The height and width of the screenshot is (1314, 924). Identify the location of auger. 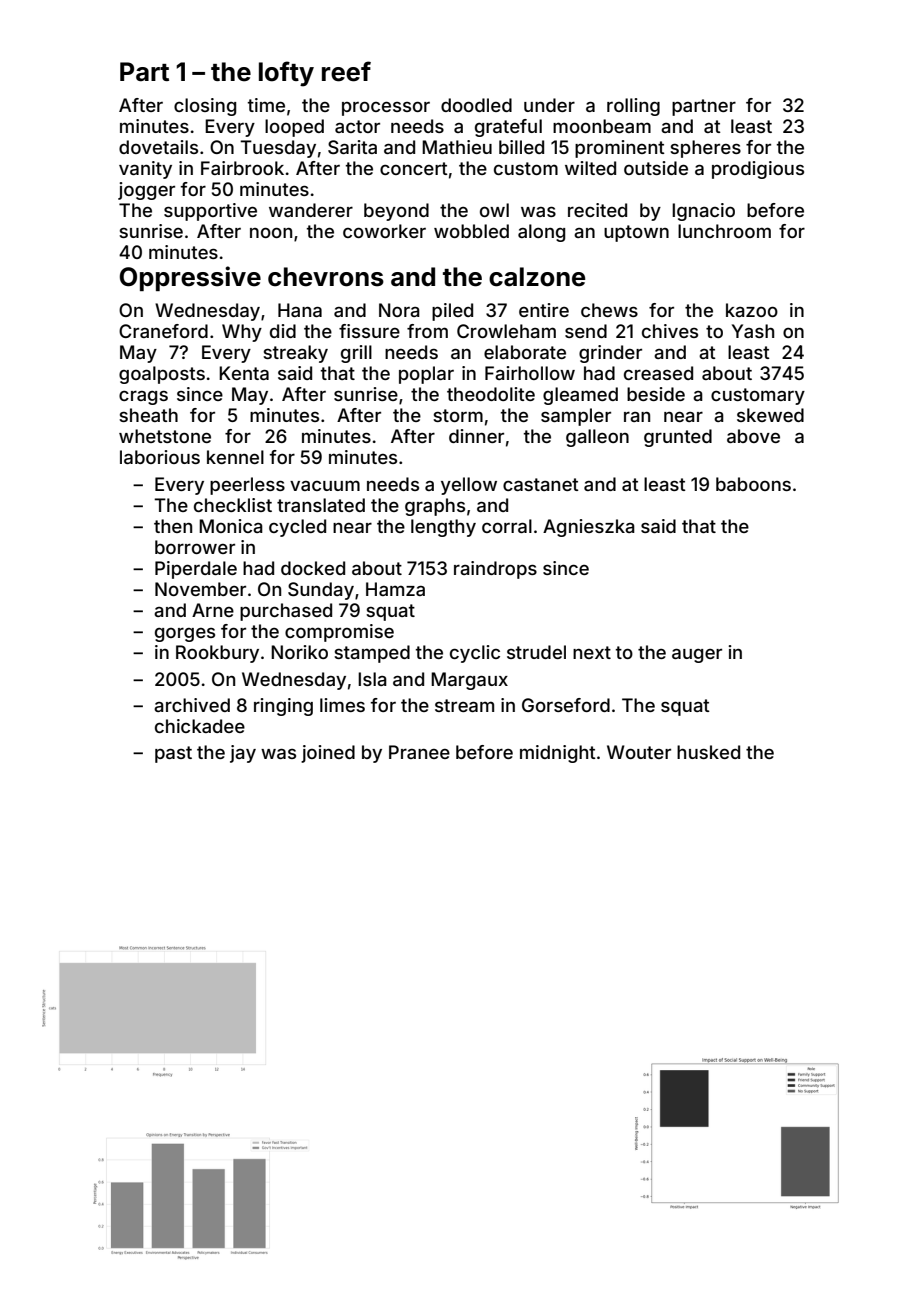
(697, 656).
